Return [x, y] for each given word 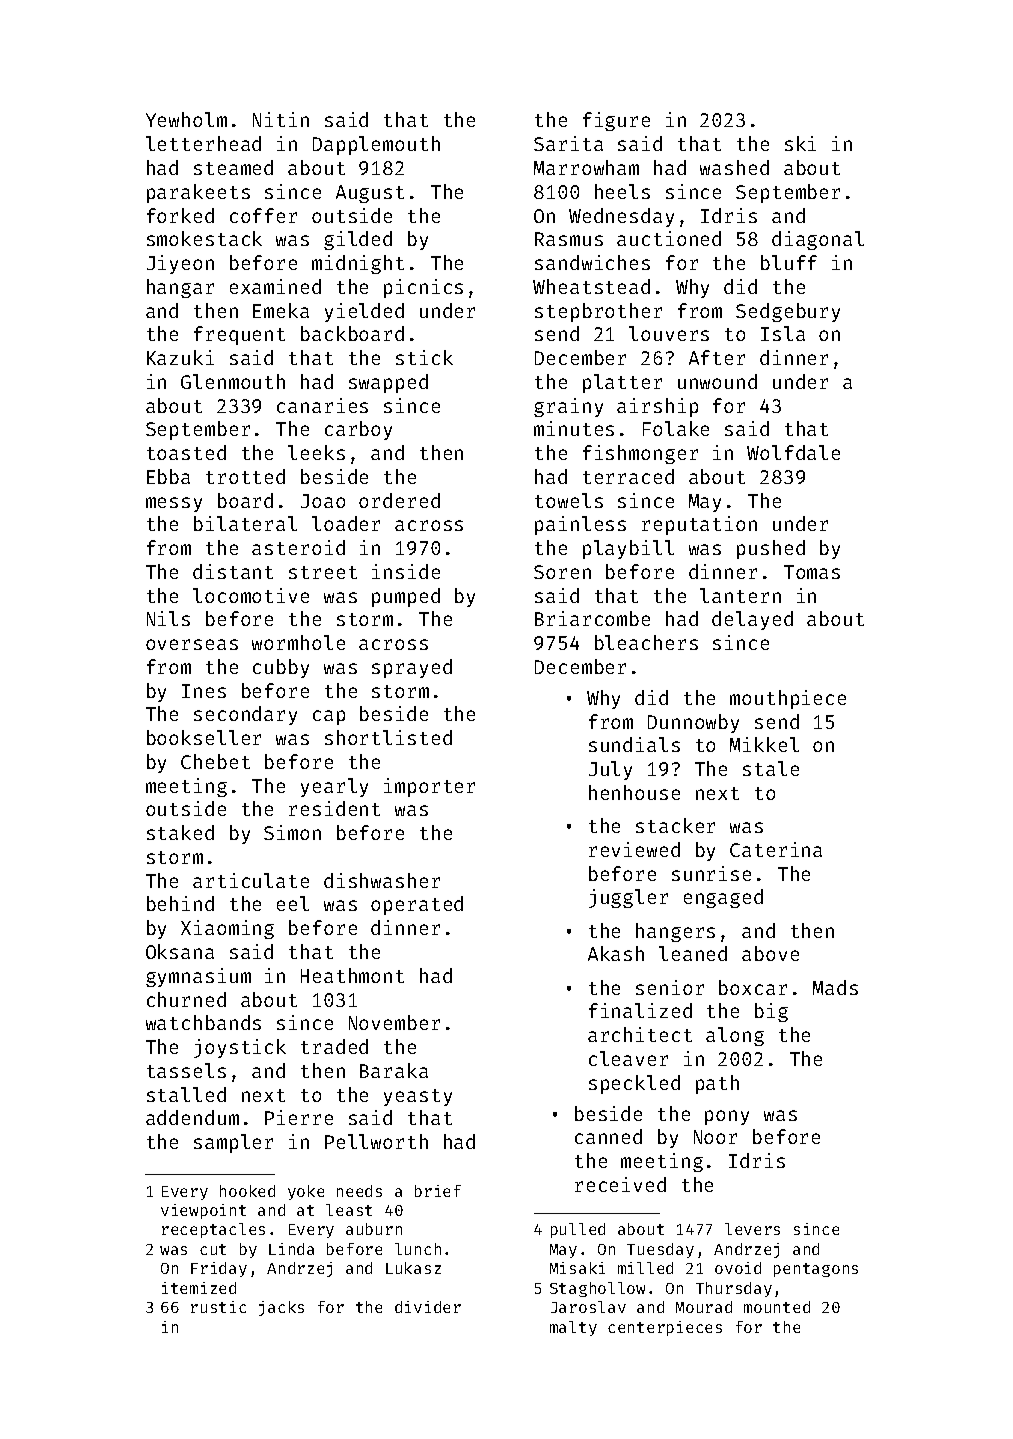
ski [800, 143]
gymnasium [198, 977]
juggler [628, 898]
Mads [835, 987]
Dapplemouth [376, 145]
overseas [192, 644]
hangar [180, 288]
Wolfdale [793, 452]
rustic [218, 1307]
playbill [628, 549]
